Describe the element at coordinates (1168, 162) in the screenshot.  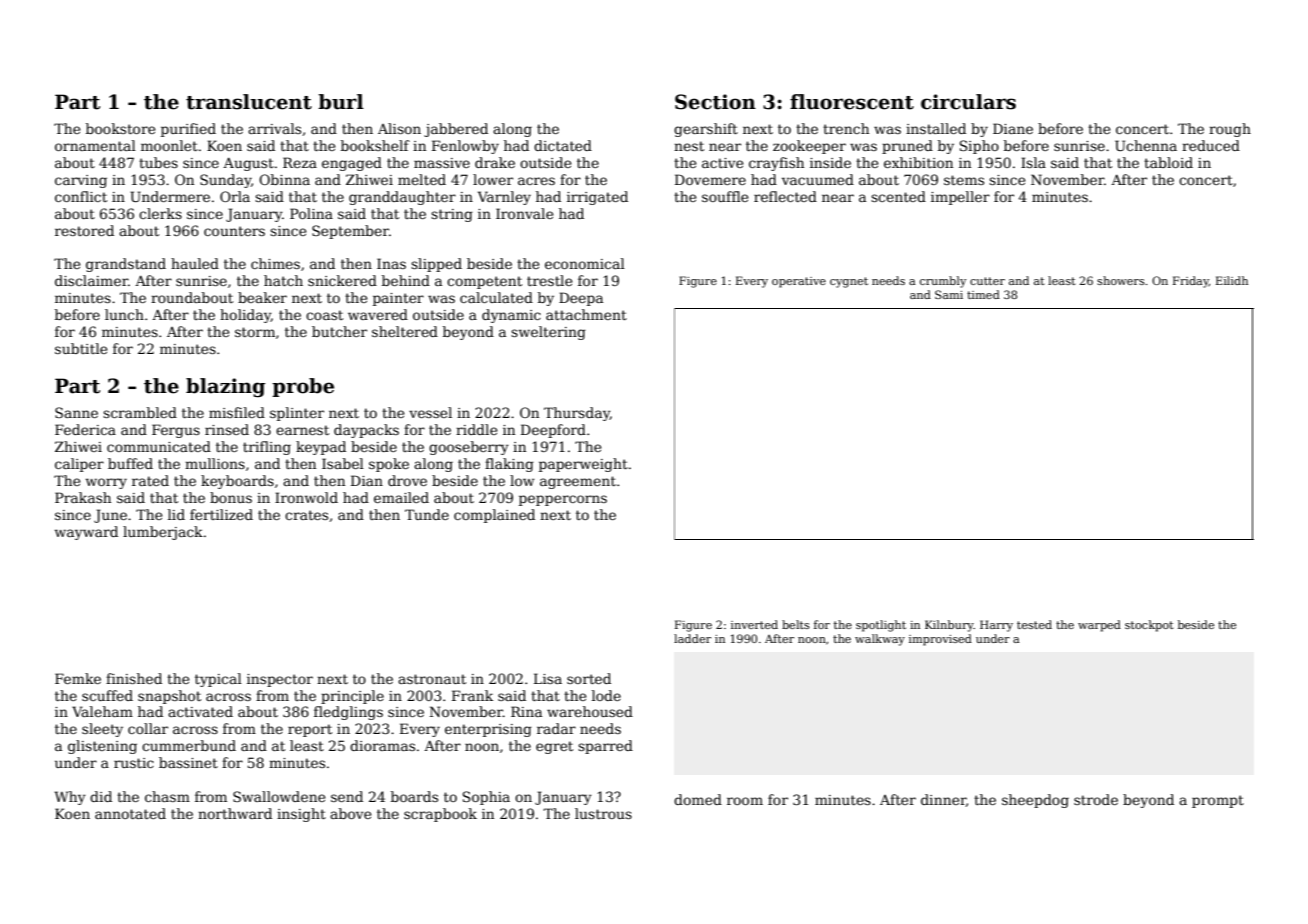
I see `tabloid` at that location.
